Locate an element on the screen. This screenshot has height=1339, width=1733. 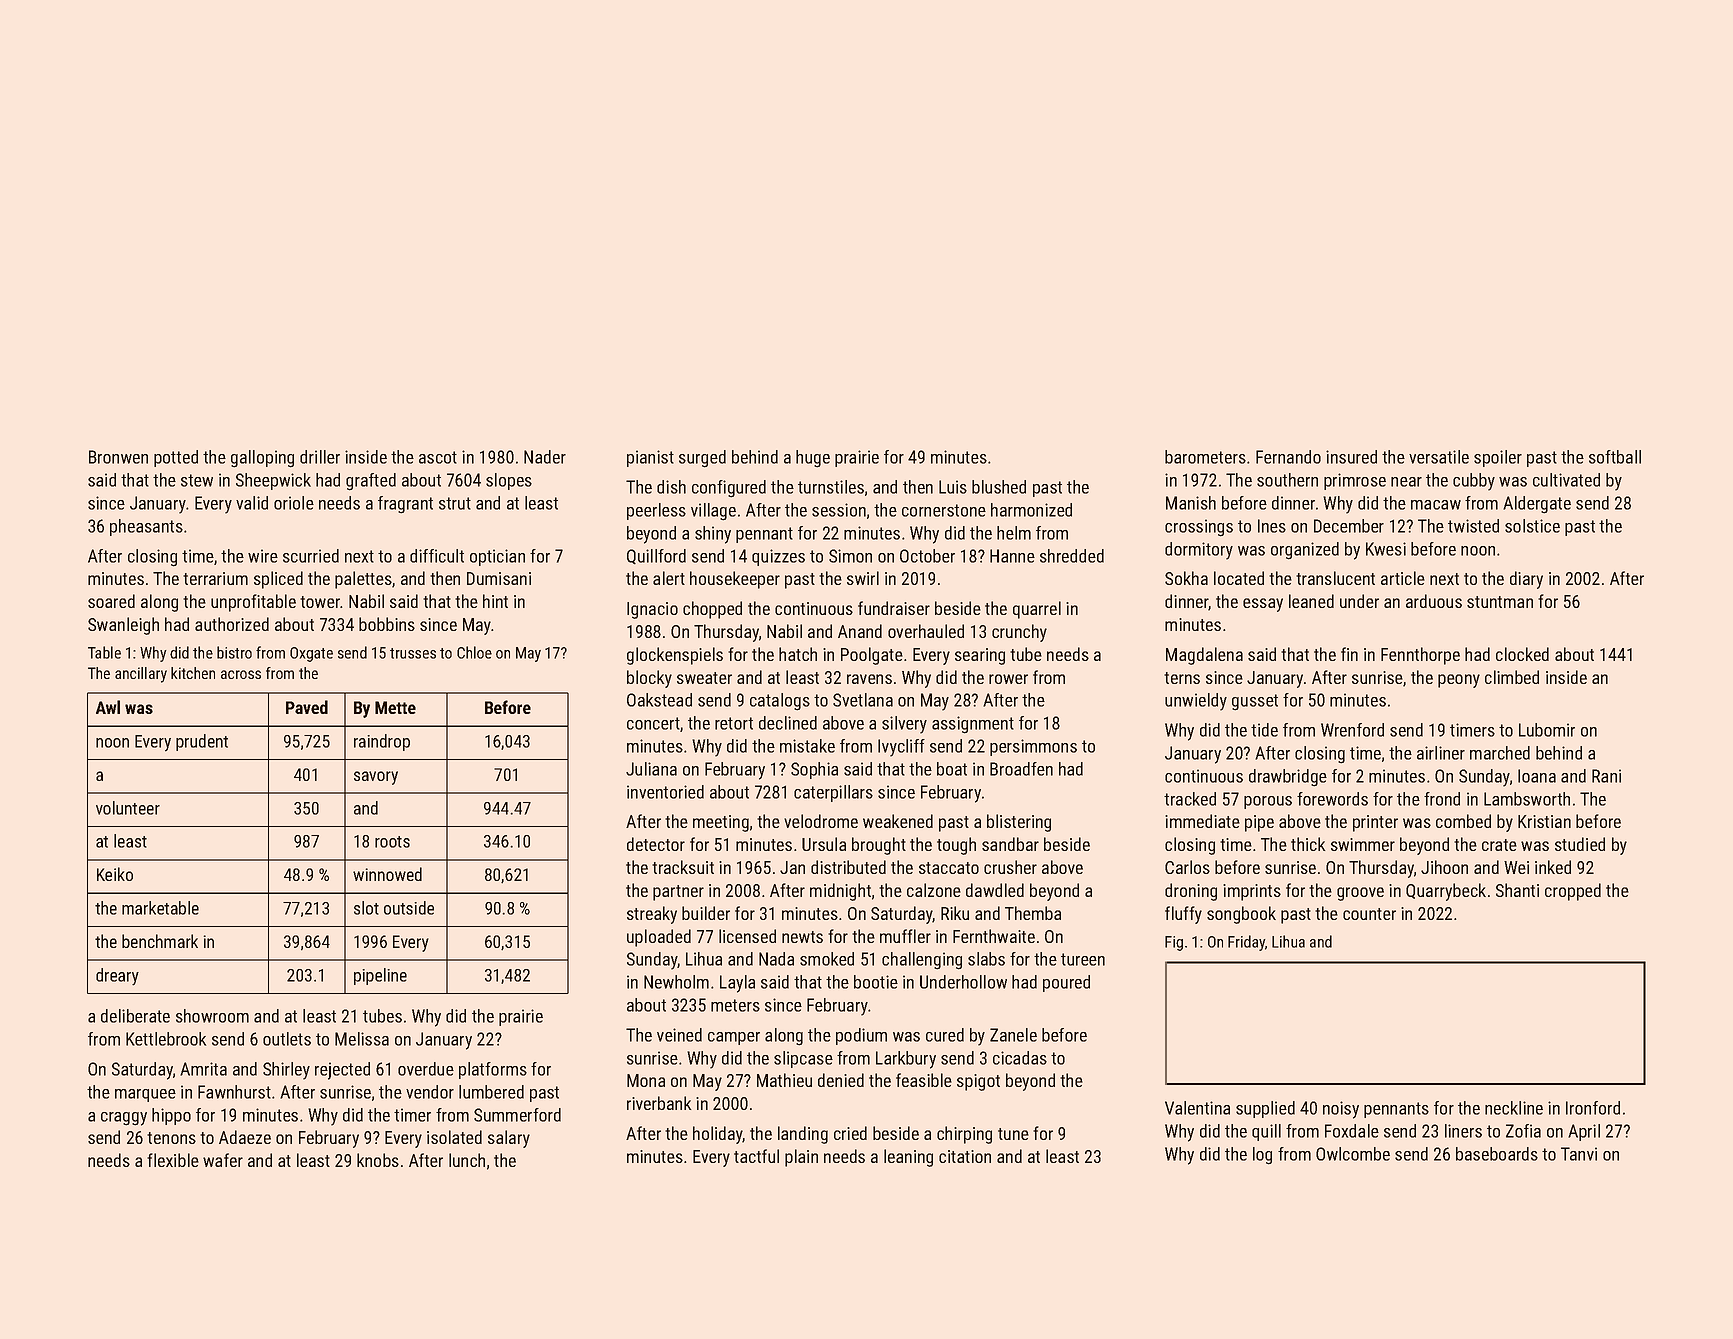
pheasants is located at coordinates (146, 527).
